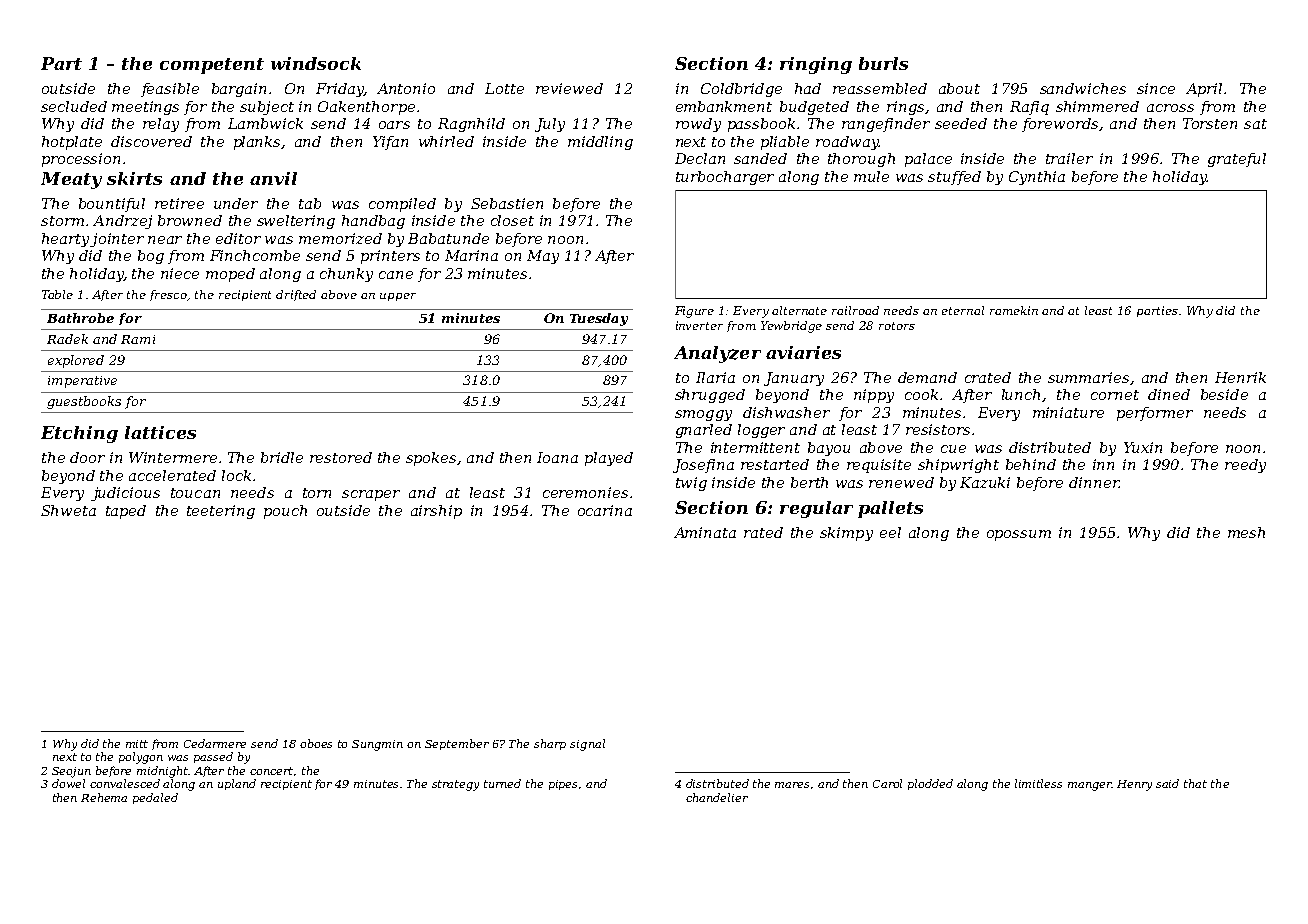  Describe the element at coordinates (239, 90) in the screenshot. I see `bargain` at that location.
